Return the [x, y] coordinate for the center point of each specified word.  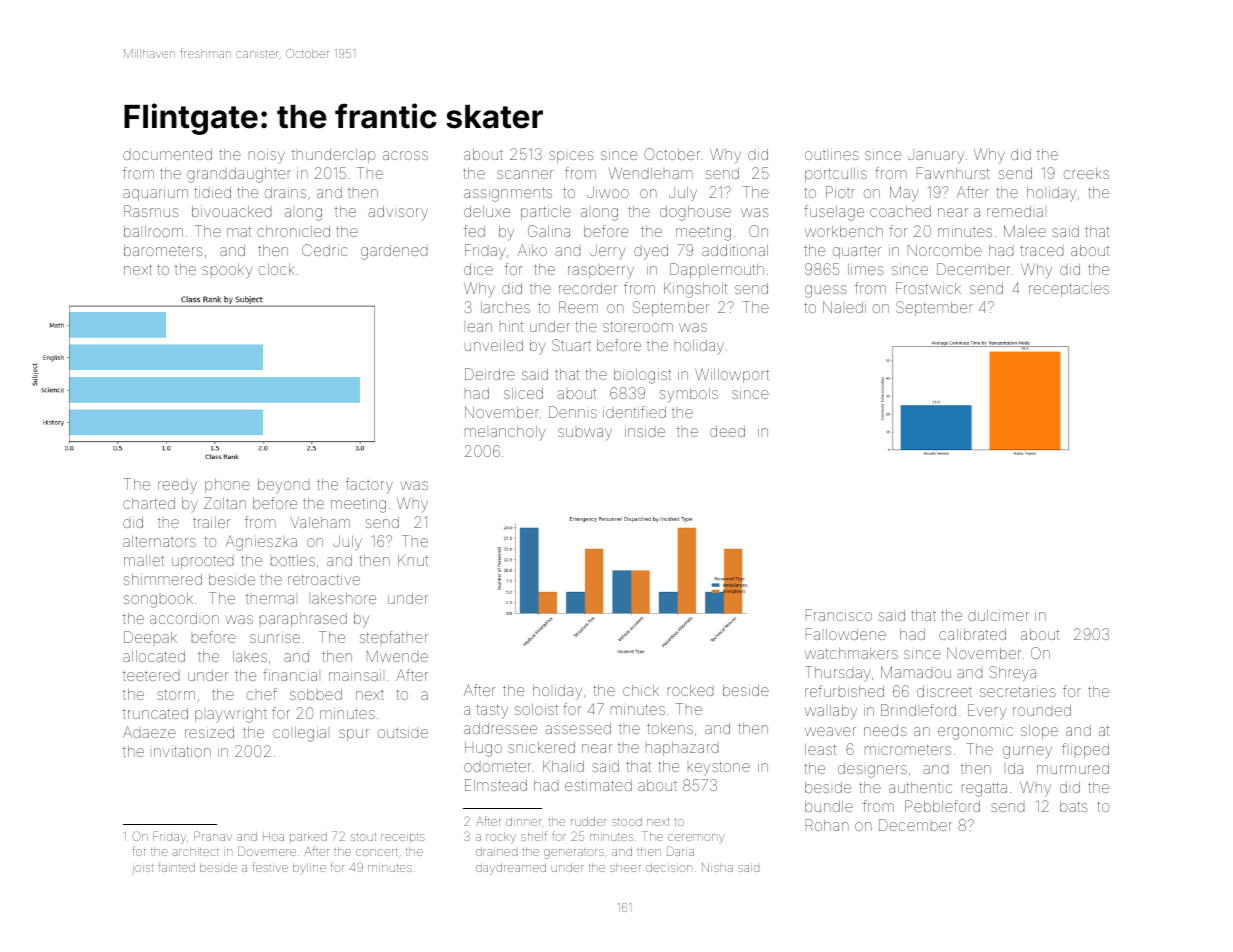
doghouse [695, 213]
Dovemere [267, 851]
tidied [213, 192]
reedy [177, 486]
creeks [1086, 173]
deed [727, 431]
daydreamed [511, 869]
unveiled [494, 345]
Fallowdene [846, 634]
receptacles [1069, 290]
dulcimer [998, 615]
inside [645, 432]
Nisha [717, 867]
